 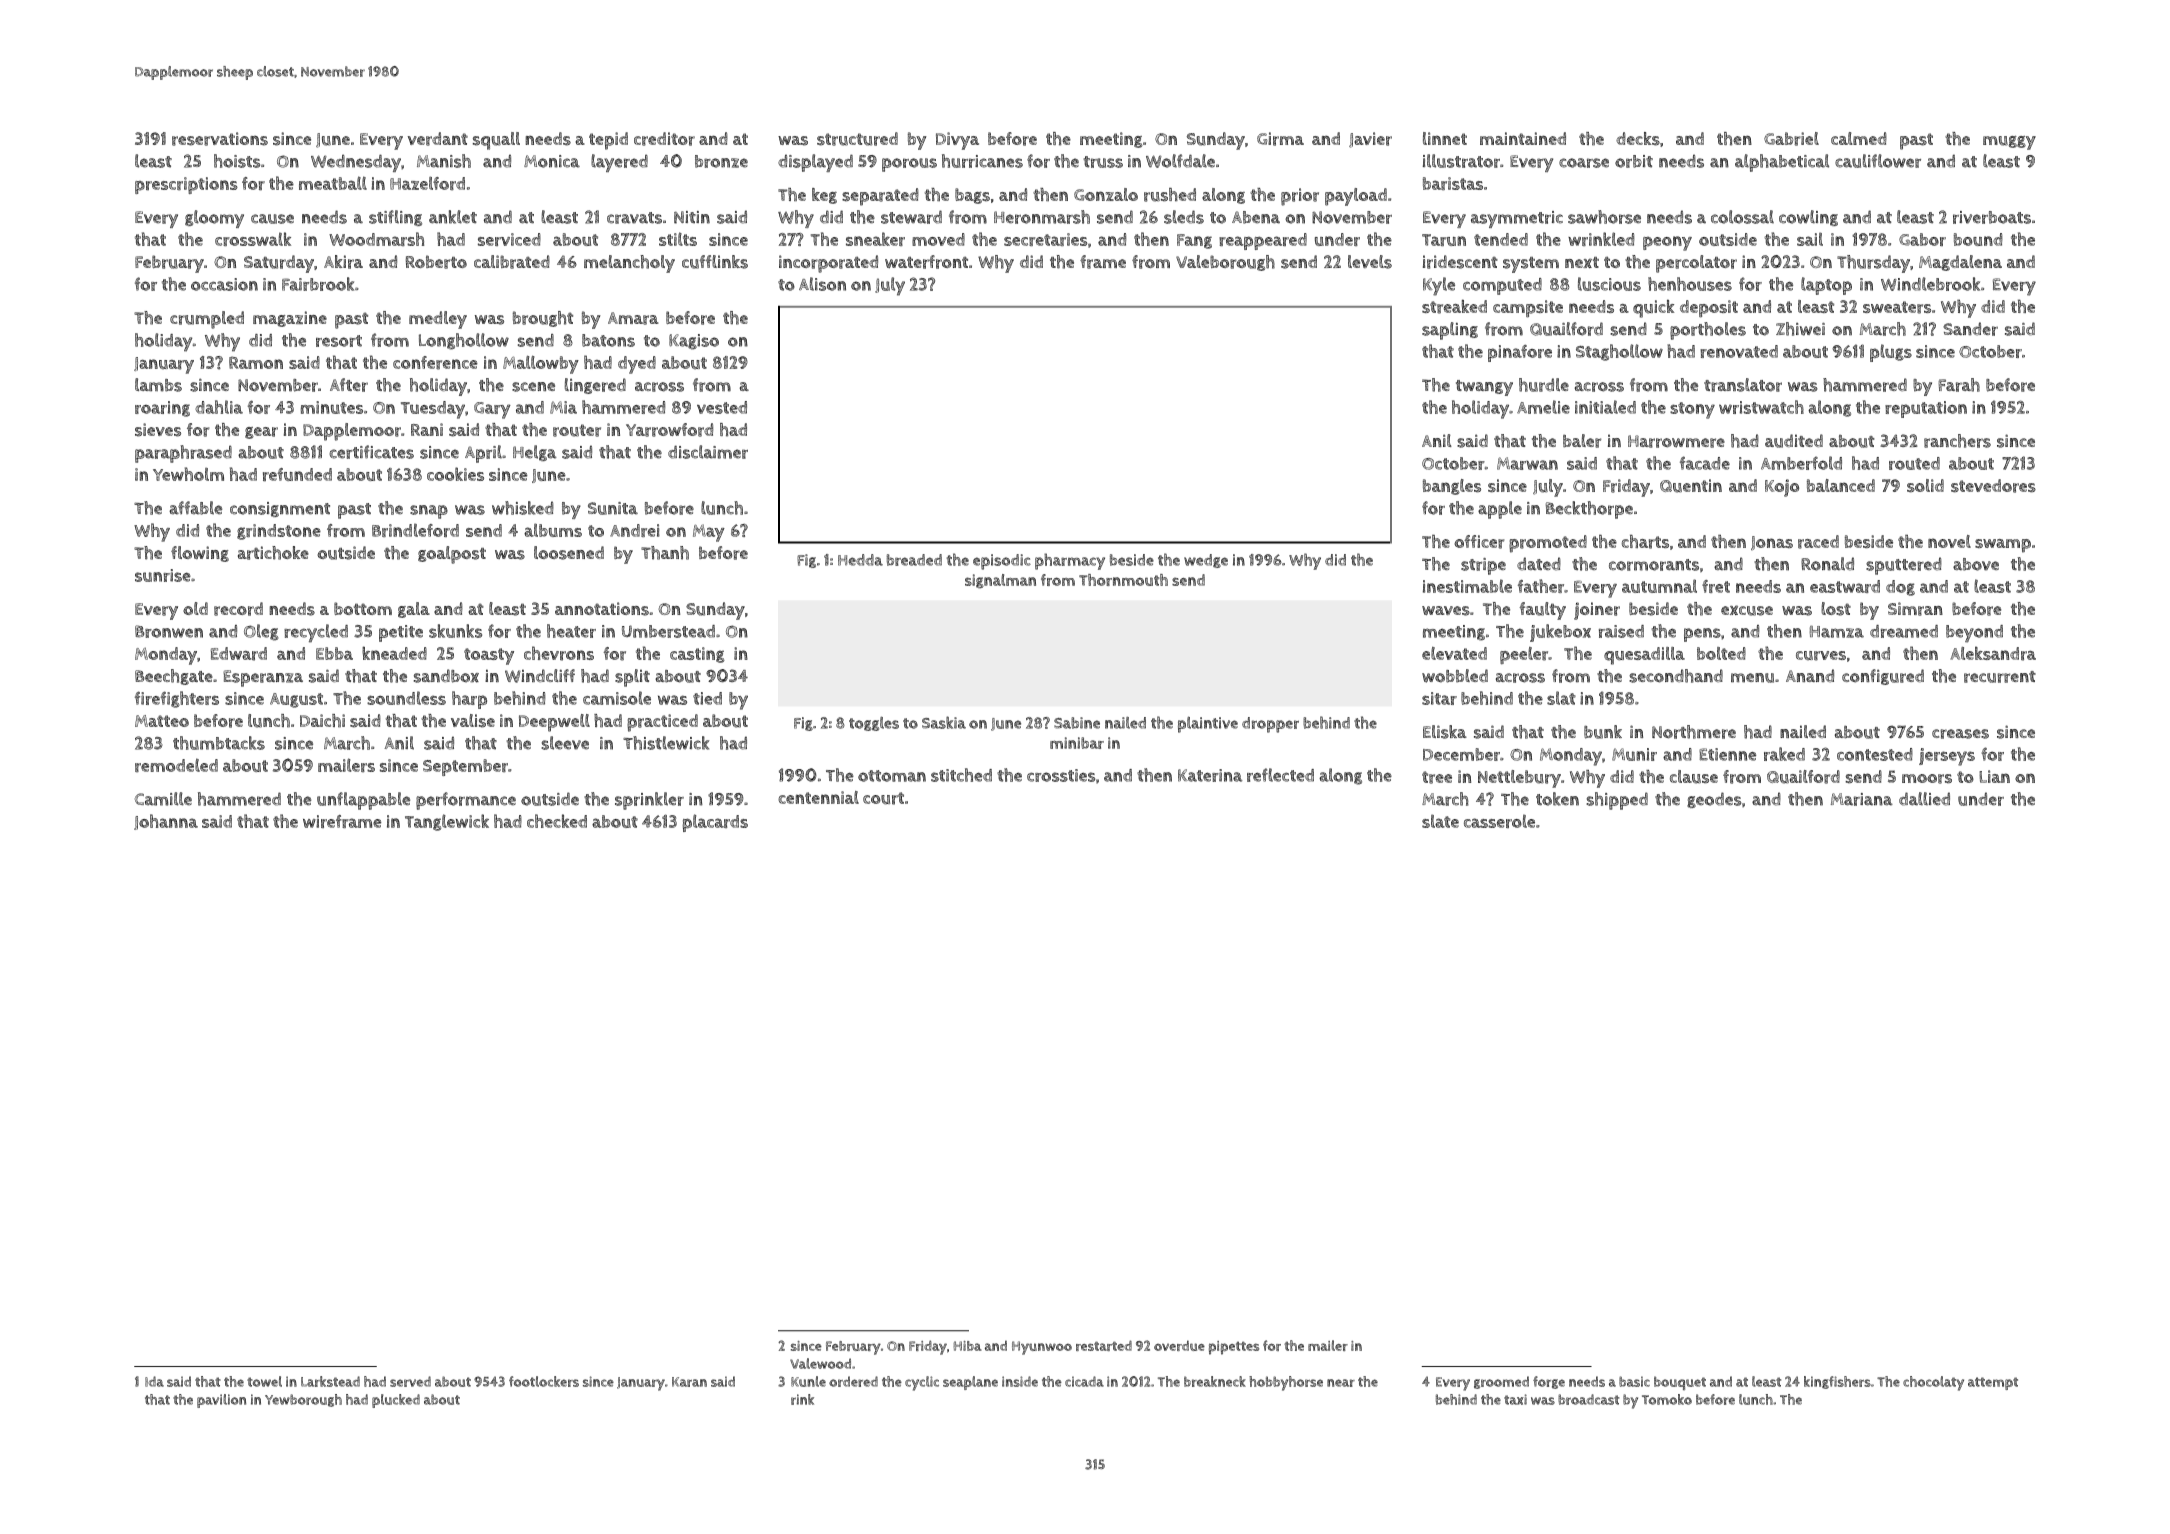 I want to click on Farah, so click(x=1959, y=385).
